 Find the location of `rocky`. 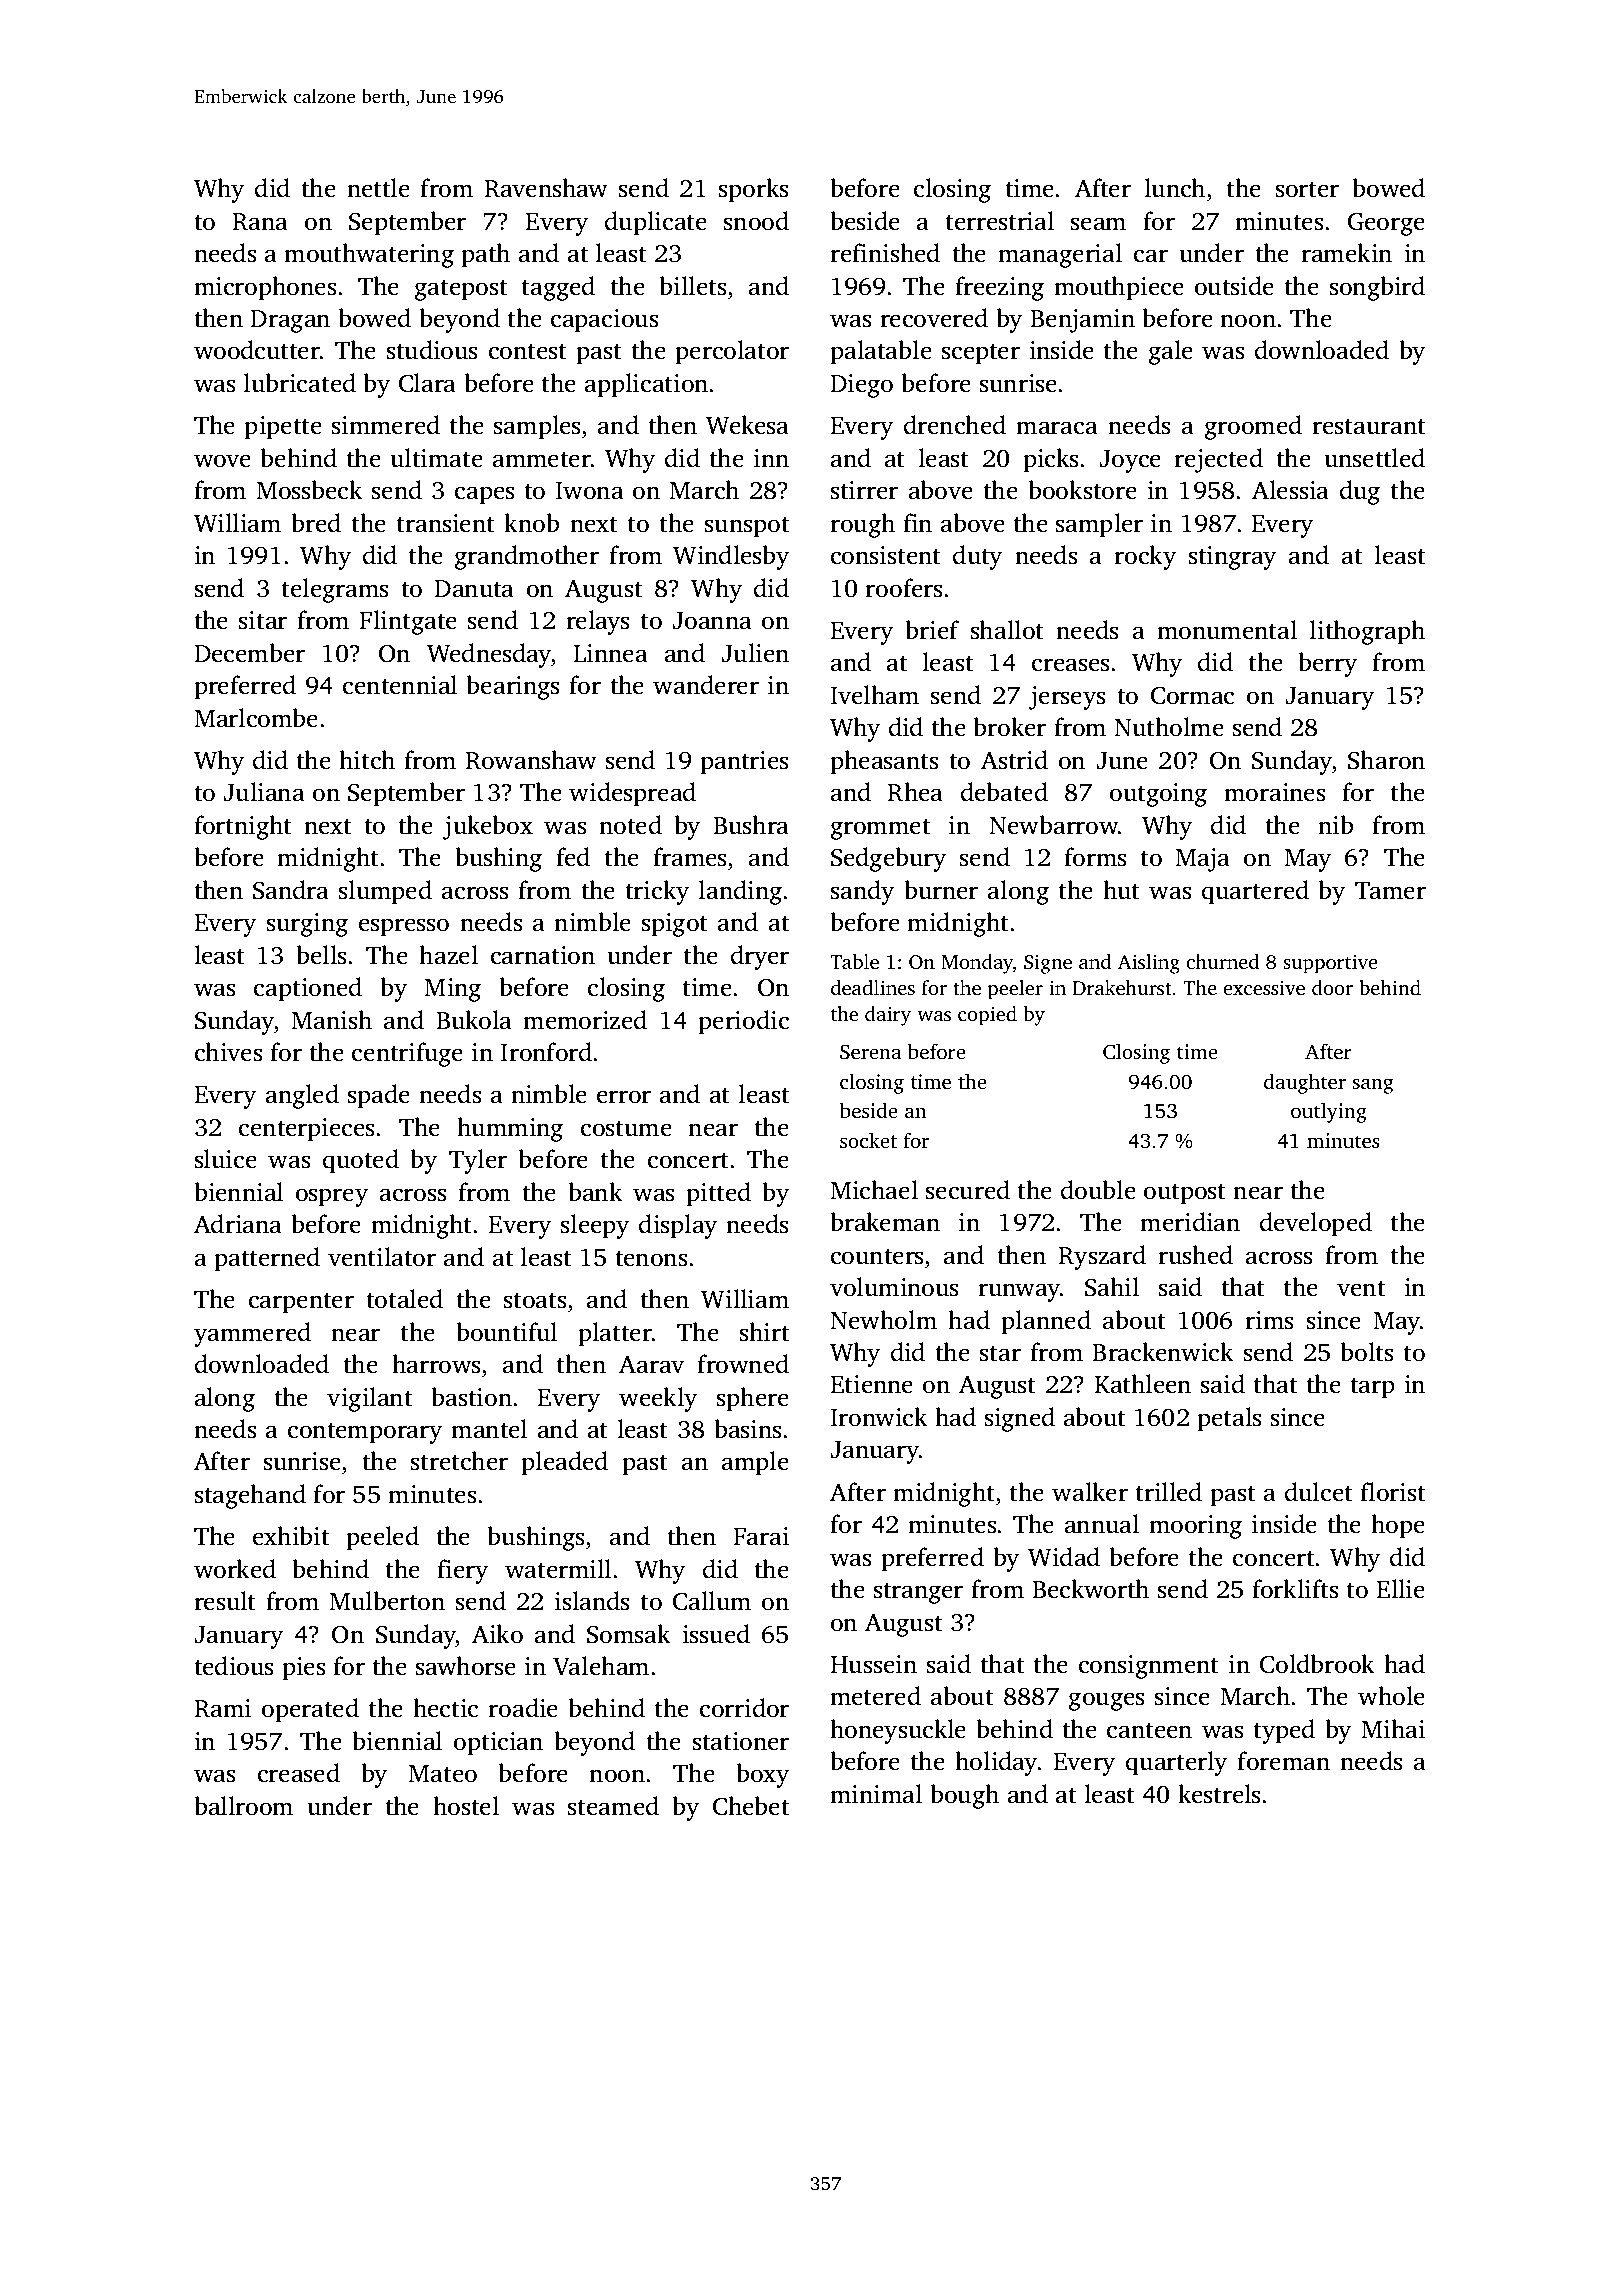

rocky is located at coordinates (1145, 557).
